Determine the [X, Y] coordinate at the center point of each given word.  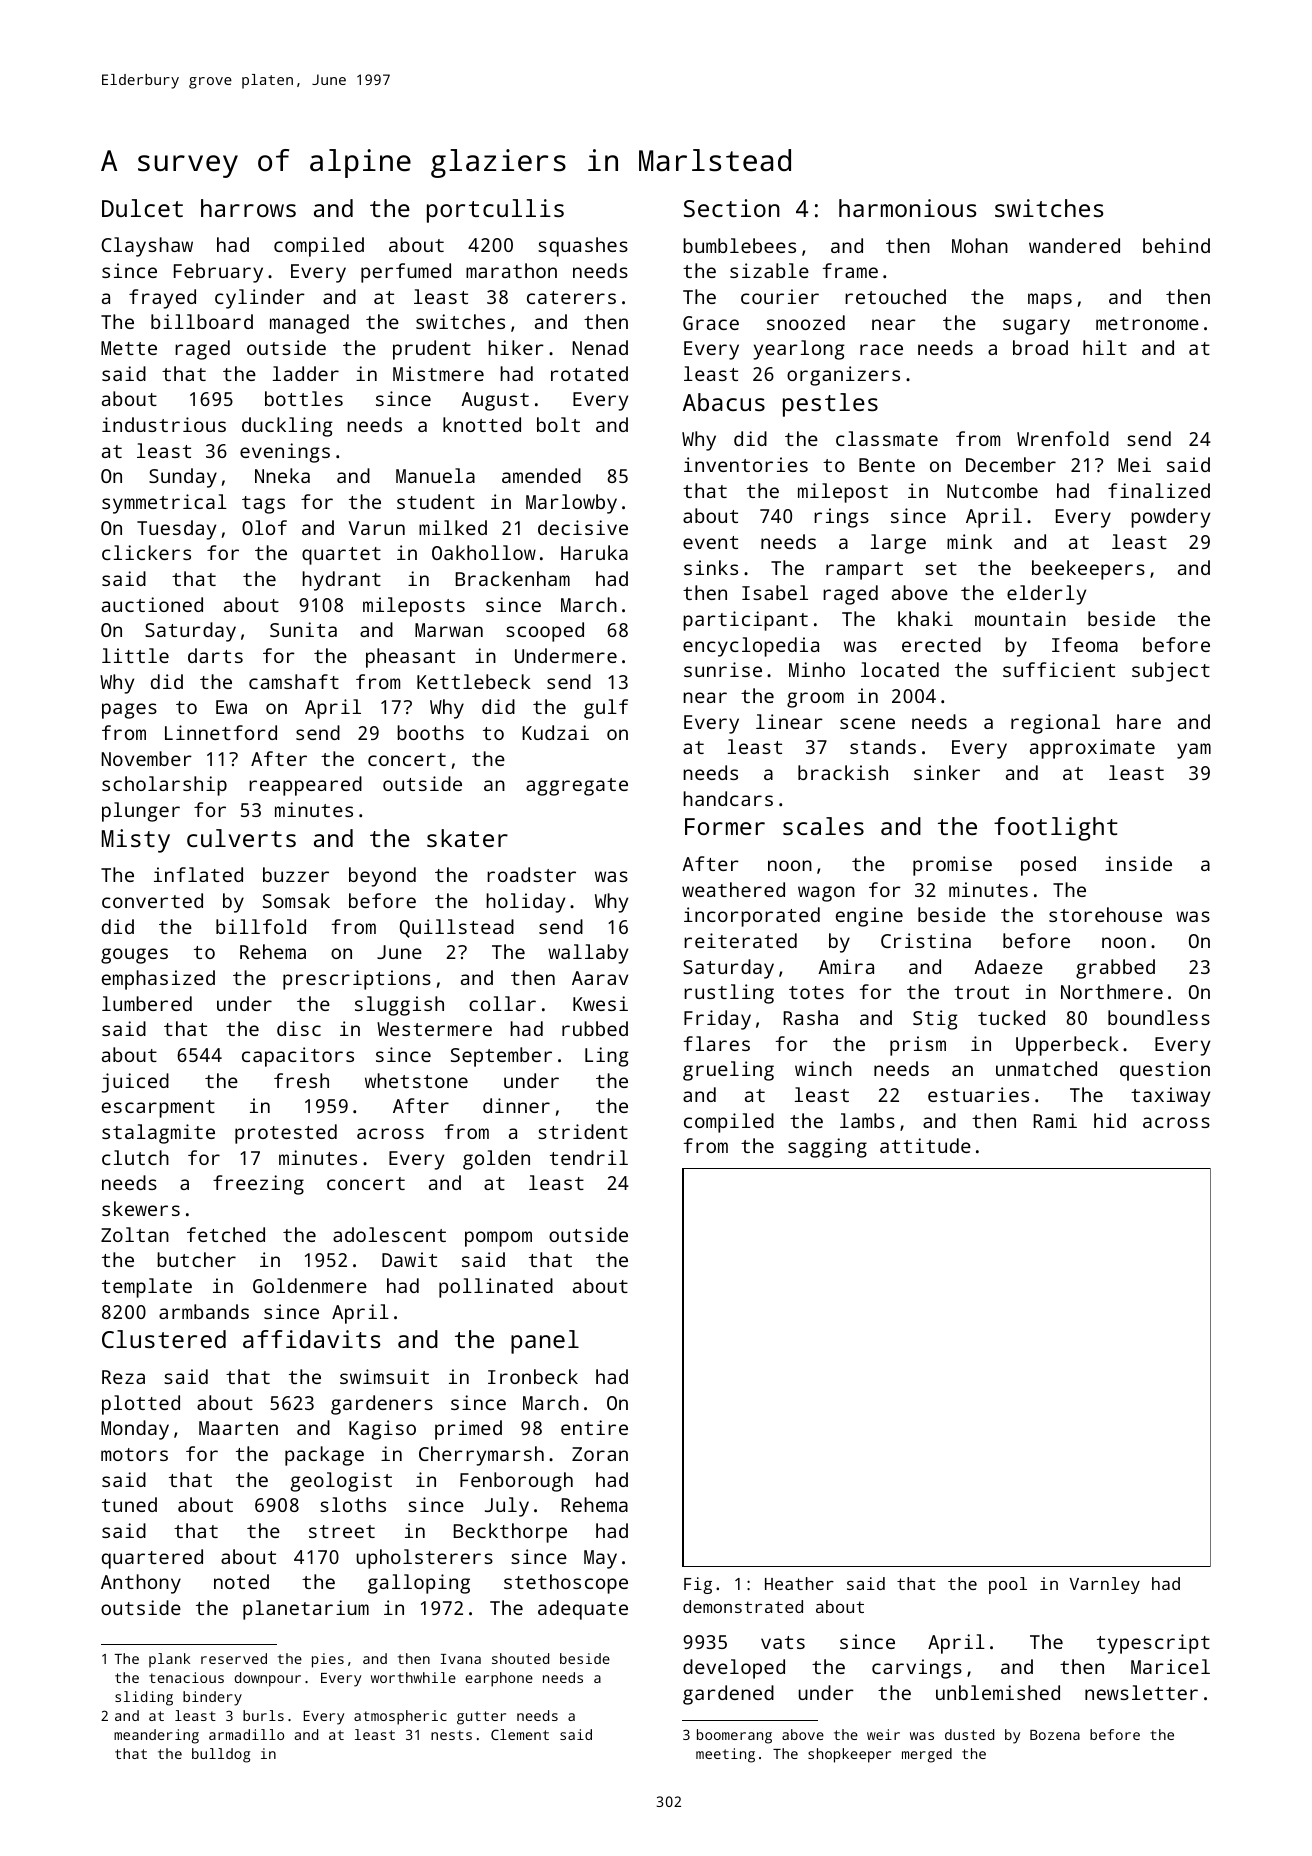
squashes [583, 247]
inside [1138, 863]
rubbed [595, 1028]
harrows [248, 208]
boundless [1159, 1017]
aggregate [577, 787]
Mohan [980, 245]
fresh [301, 1080]
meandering [156, 1736]
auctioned [152, 604]
